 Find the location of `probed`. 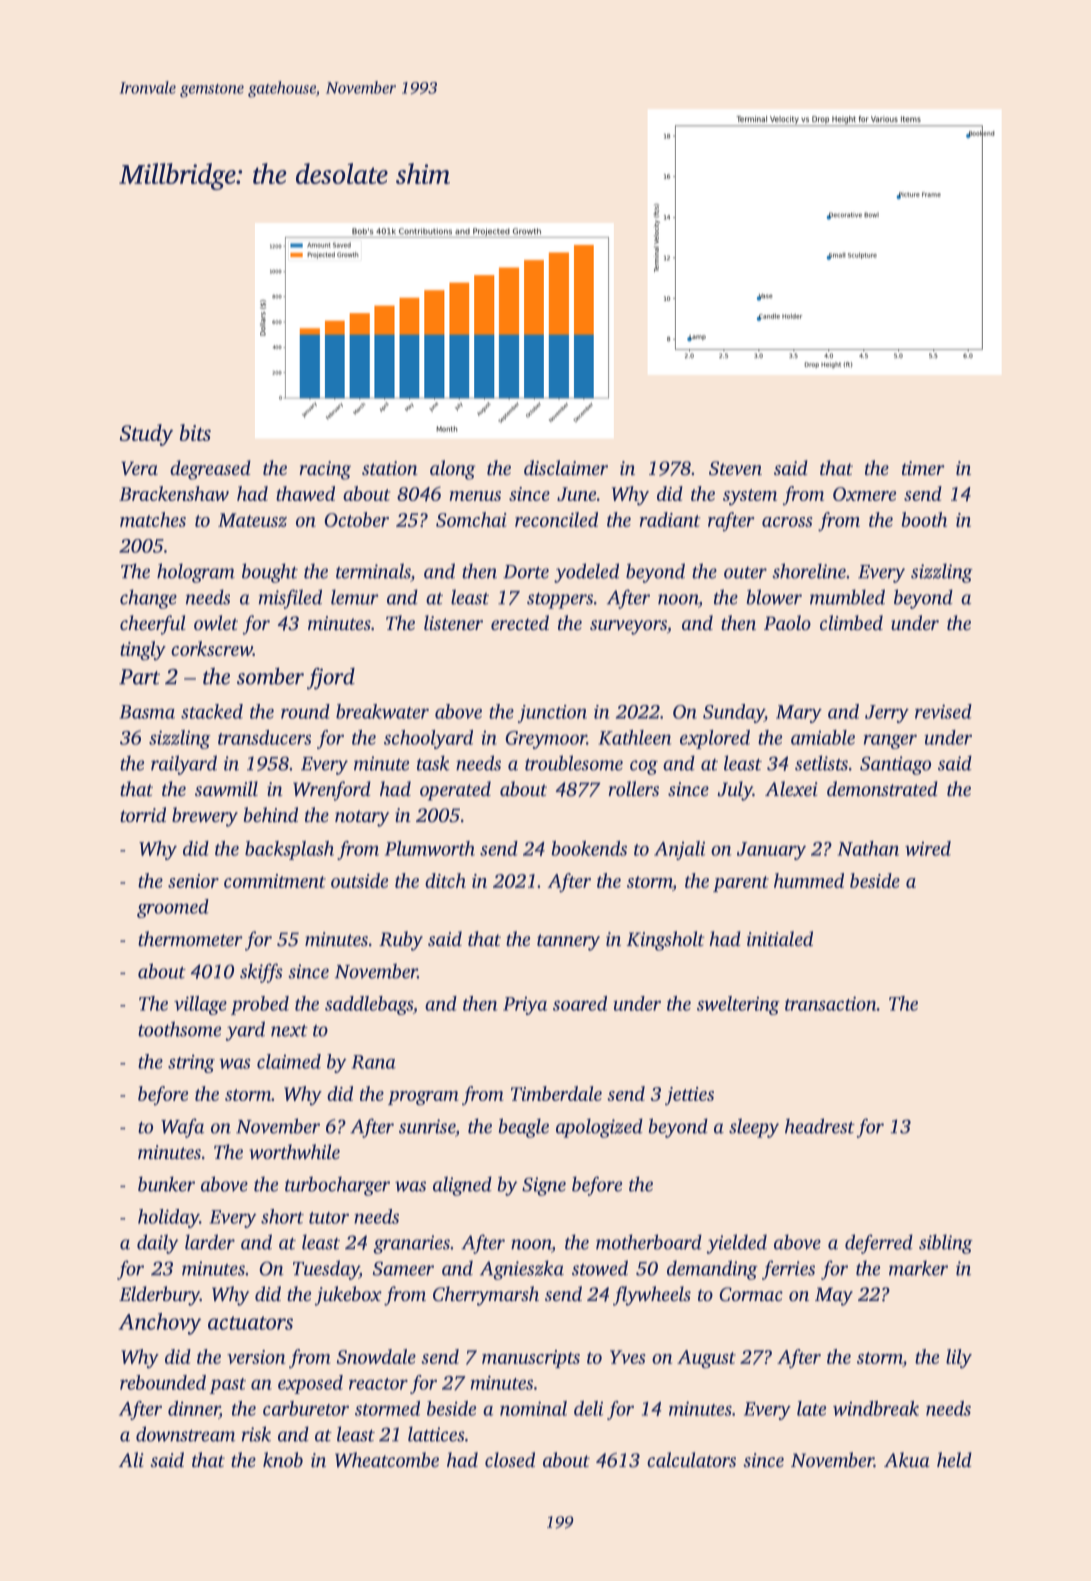

probed is located at coordinates (260, 1005).
